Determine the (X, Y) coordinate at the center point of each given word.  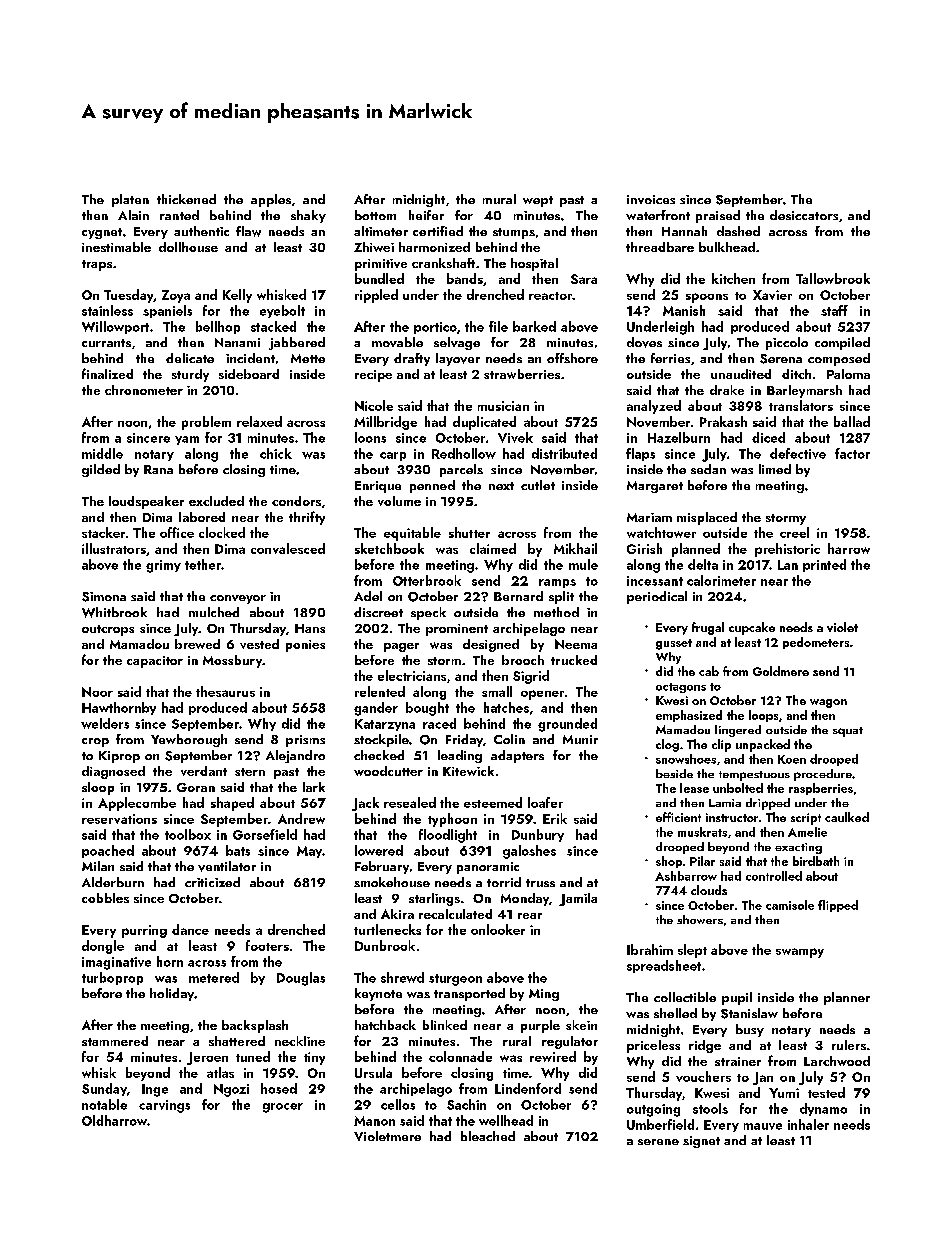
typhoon (452, 820)
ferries (670, 358)
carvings (164, 1106)
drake (727, 390)
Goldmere (781, 671)
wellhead (506, 1120)
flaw (248, 231)
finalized (107, 373)
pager (401, 647)
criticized (212, 882)
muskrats (702, 832)
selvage (457, 343)
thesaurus (225, 691)
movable (397, 342)
